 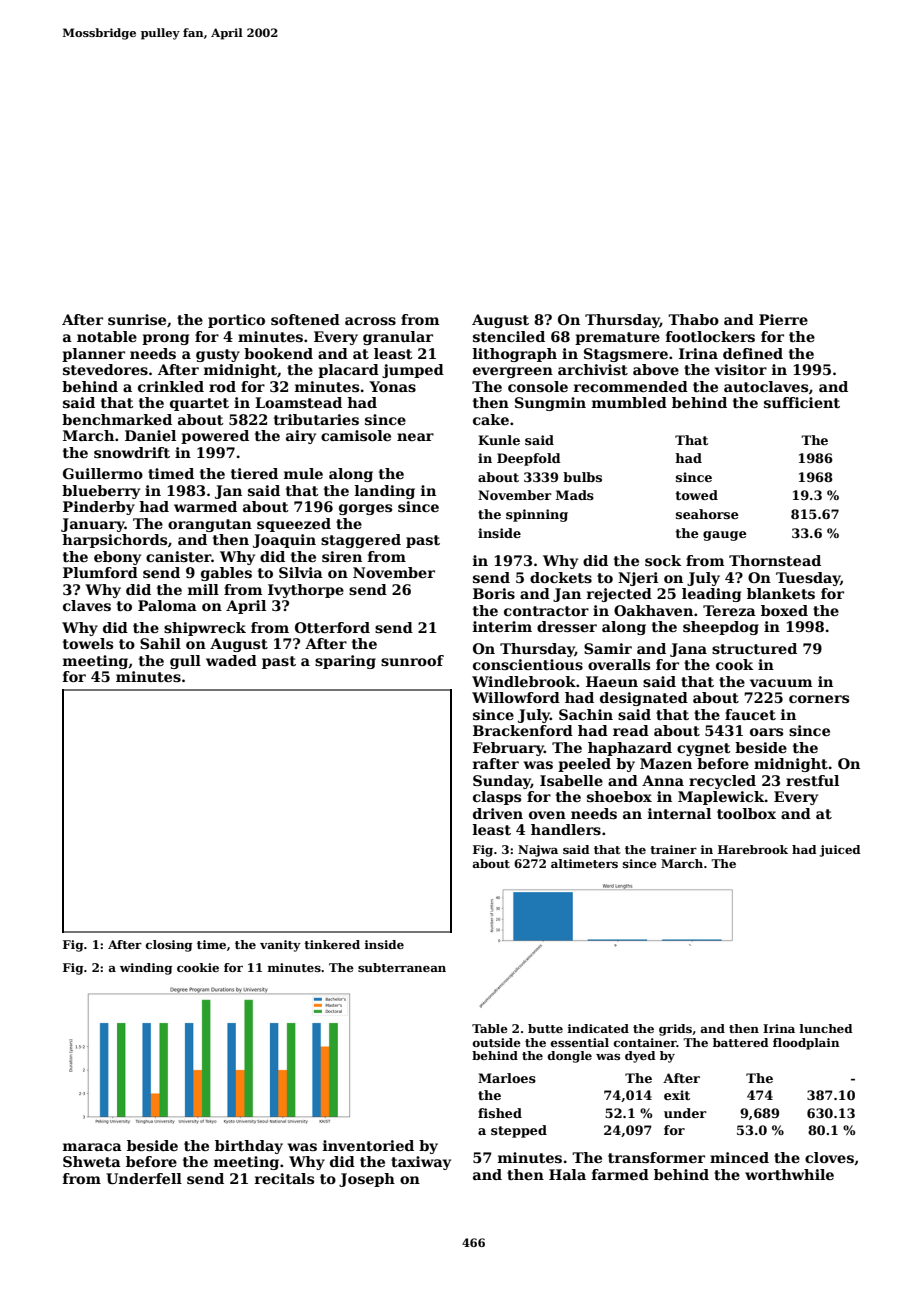 I want to click on birthday, so click(x=249, y=1147).
